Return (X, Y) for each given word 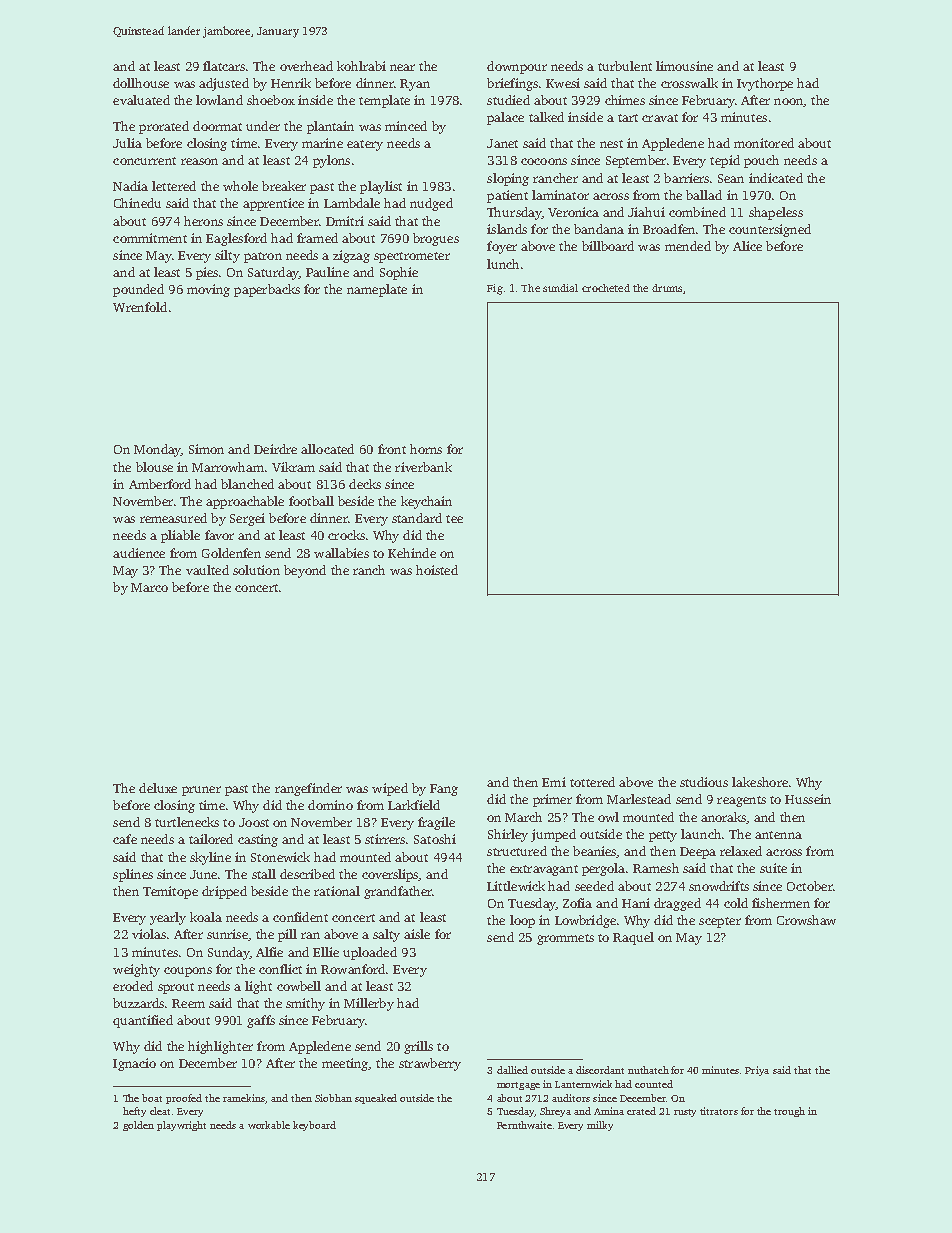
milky (600, 1126)
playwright (181, 1126)
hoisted (437, 570)
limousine (684, 66)
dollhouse (141, 83)
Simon (206, 449)
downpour (517, 67)
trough (789, 1112)
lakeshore (760, 782)
